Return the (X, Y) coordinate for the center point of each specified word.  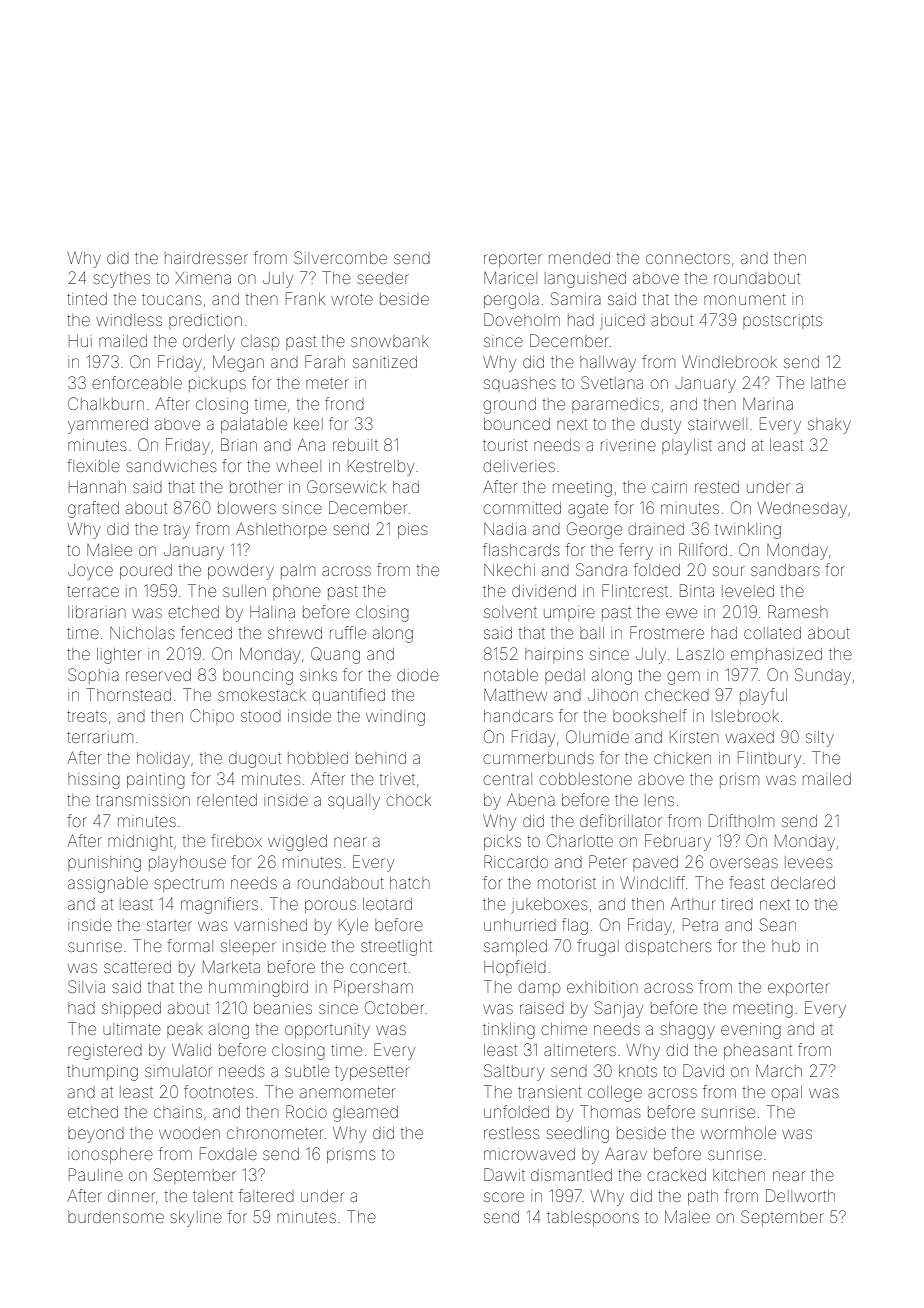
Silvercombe (340, 257)
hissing (94, 781)
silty (820, 739)
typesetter (372, 1073)
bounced (517, 424)
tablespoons (593, 1218)
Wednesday (802, 510)
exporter (798, 989)
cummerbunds (539, 758)
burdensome (116, 1217)
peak (185, 1030)
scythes (121, 280)
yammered (108, 426)
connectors (688, 258)
